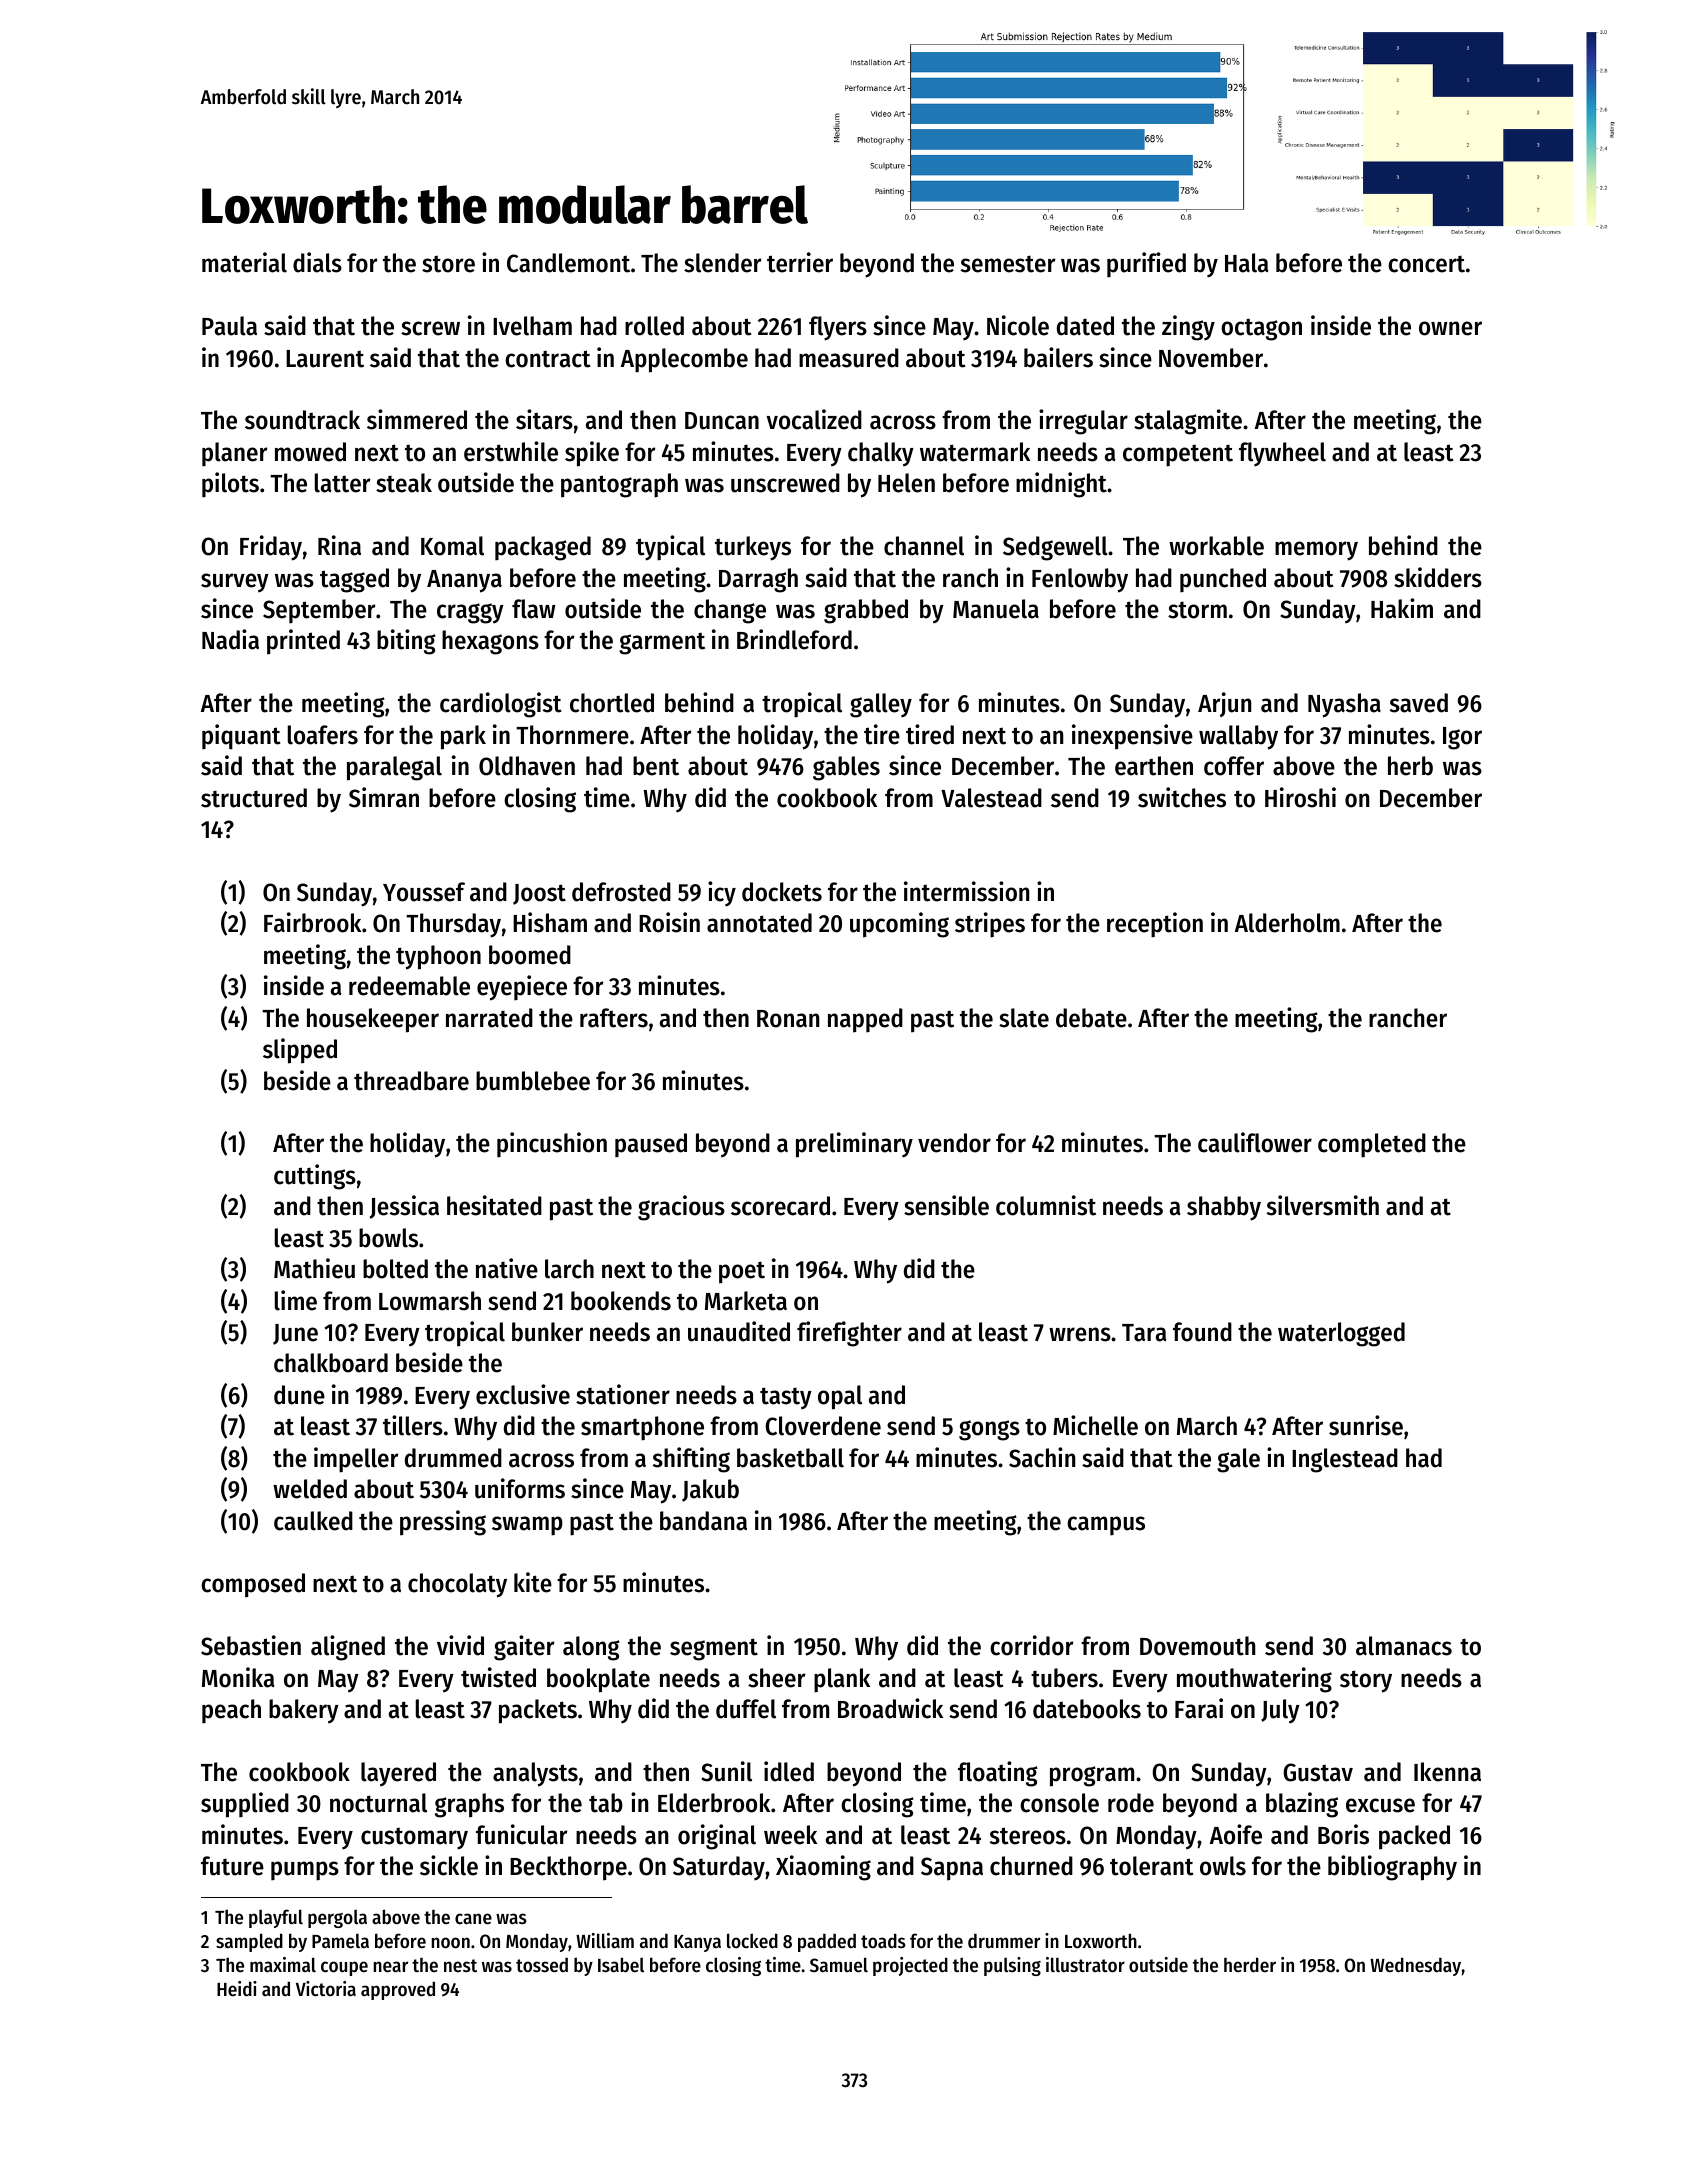 Image resolution: width=1683 pixels, height=2178 pixels. I want to click on Ronan, so click(788, 1019).
